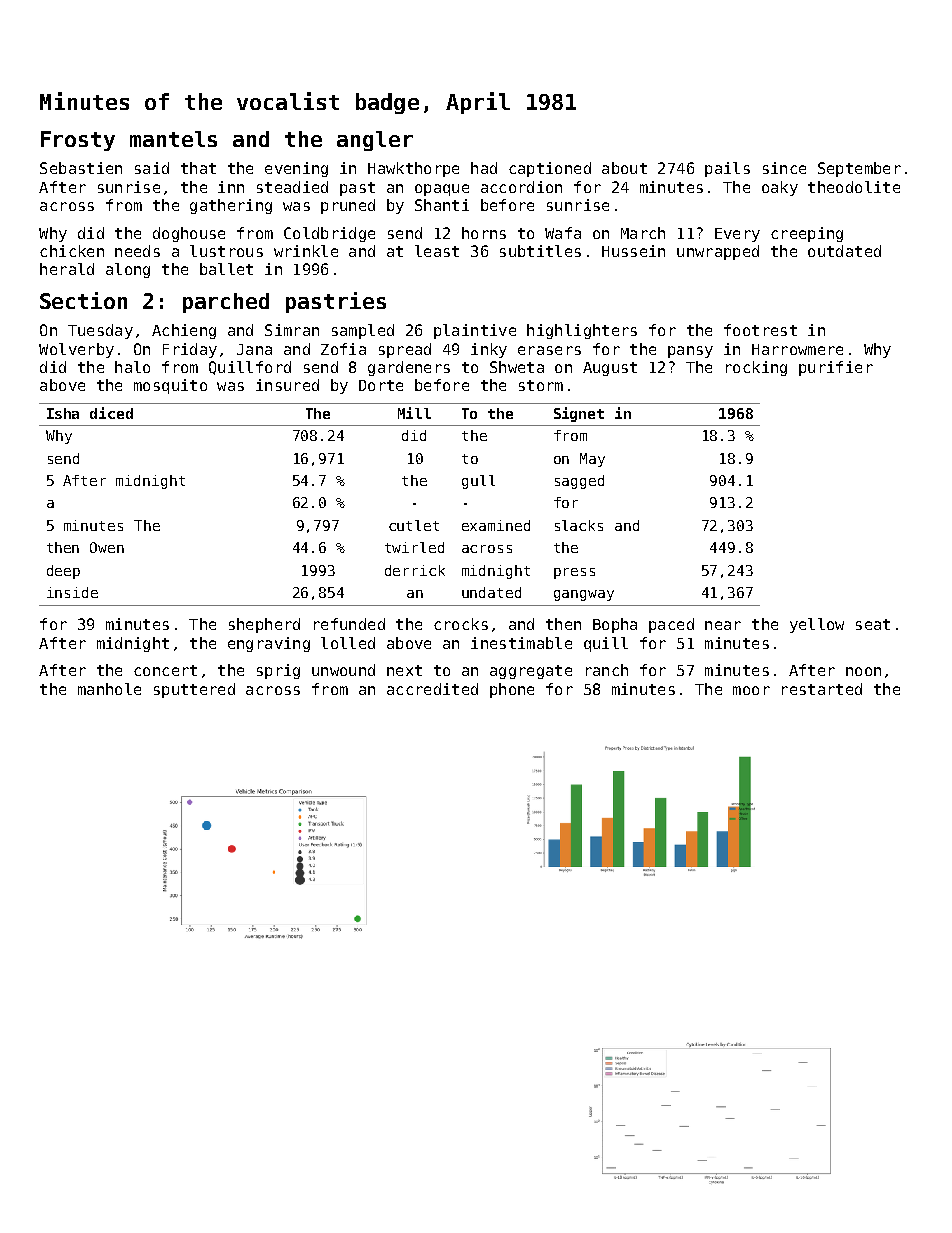  I want to click on purifier, so click(836, 368).
